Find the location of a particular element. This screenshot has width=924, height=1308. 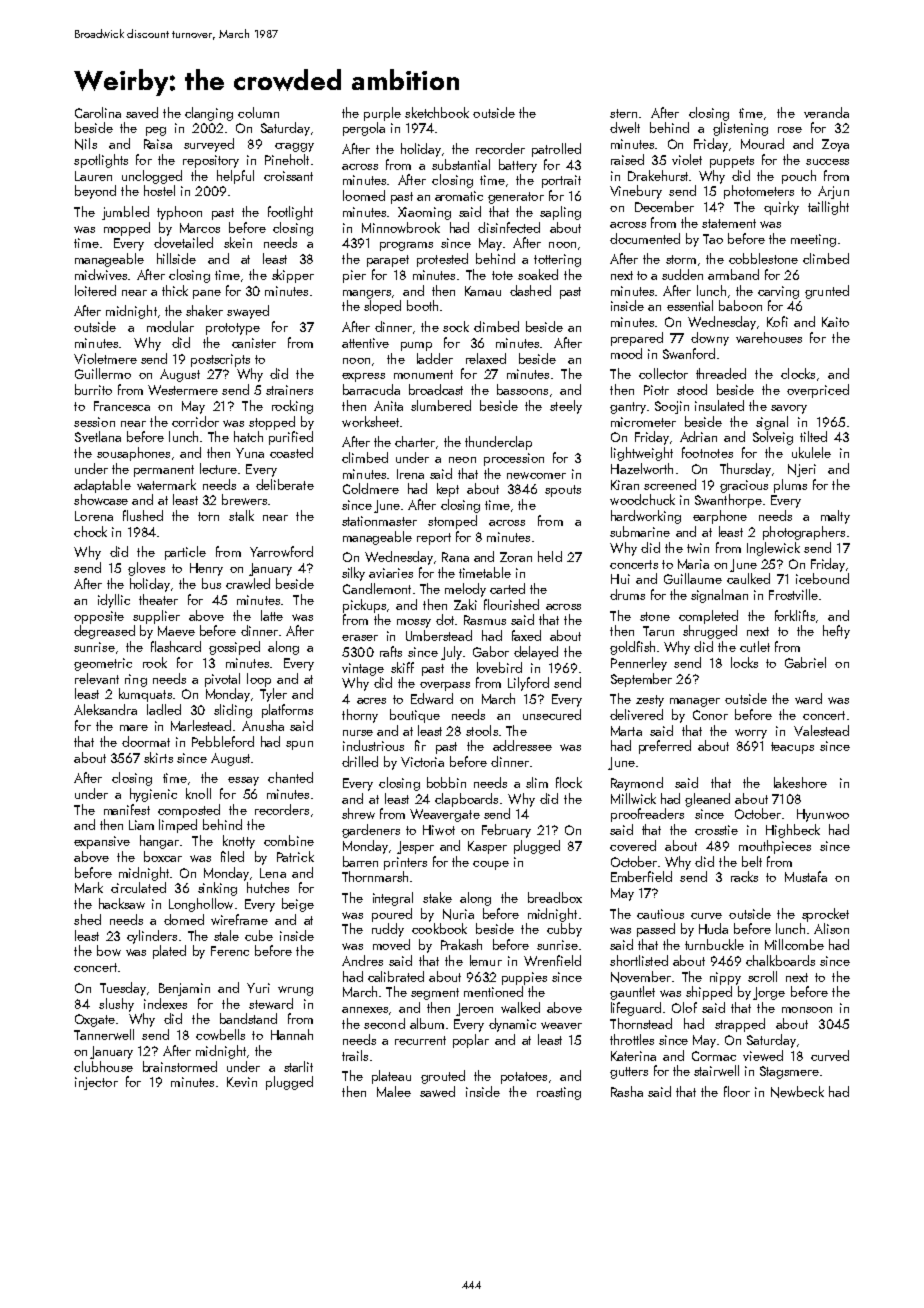

threaded is located at coordinates (721, 373).
